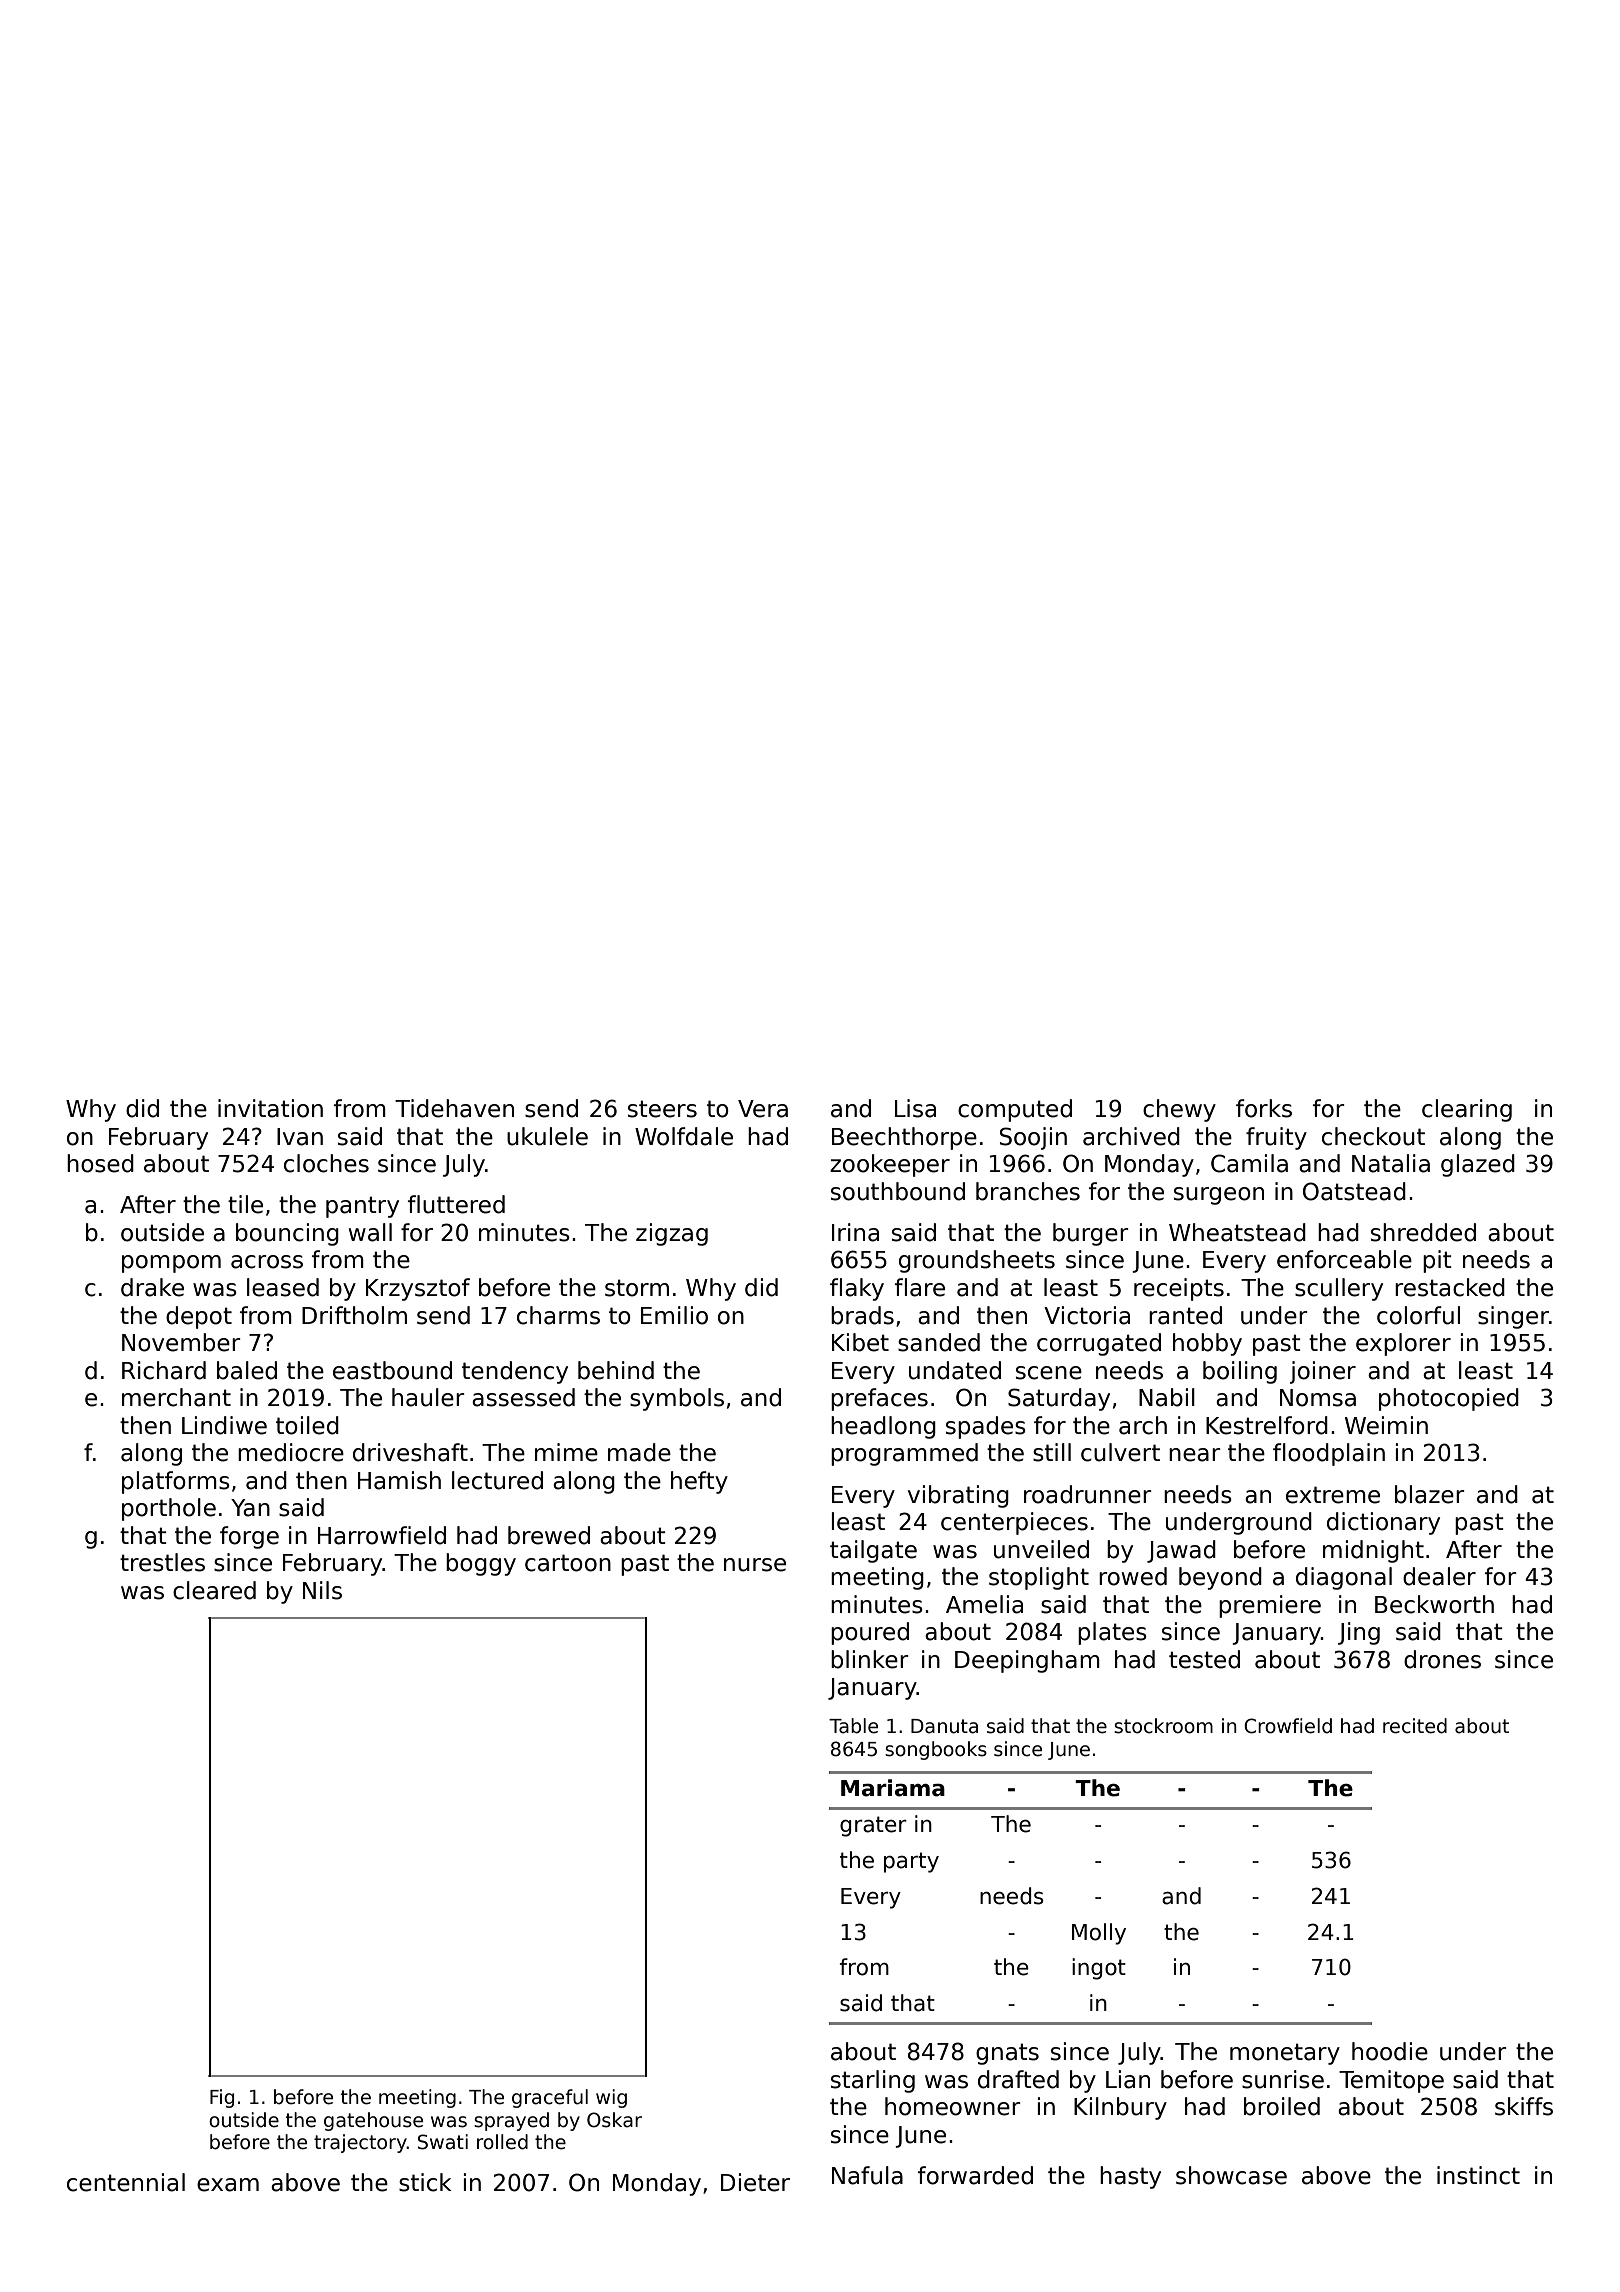 The width and height of the screenshot is (1620, 2292). Describe the element at coordinates (100, 1163) in the screenshot. I see `hosed` at that location.
